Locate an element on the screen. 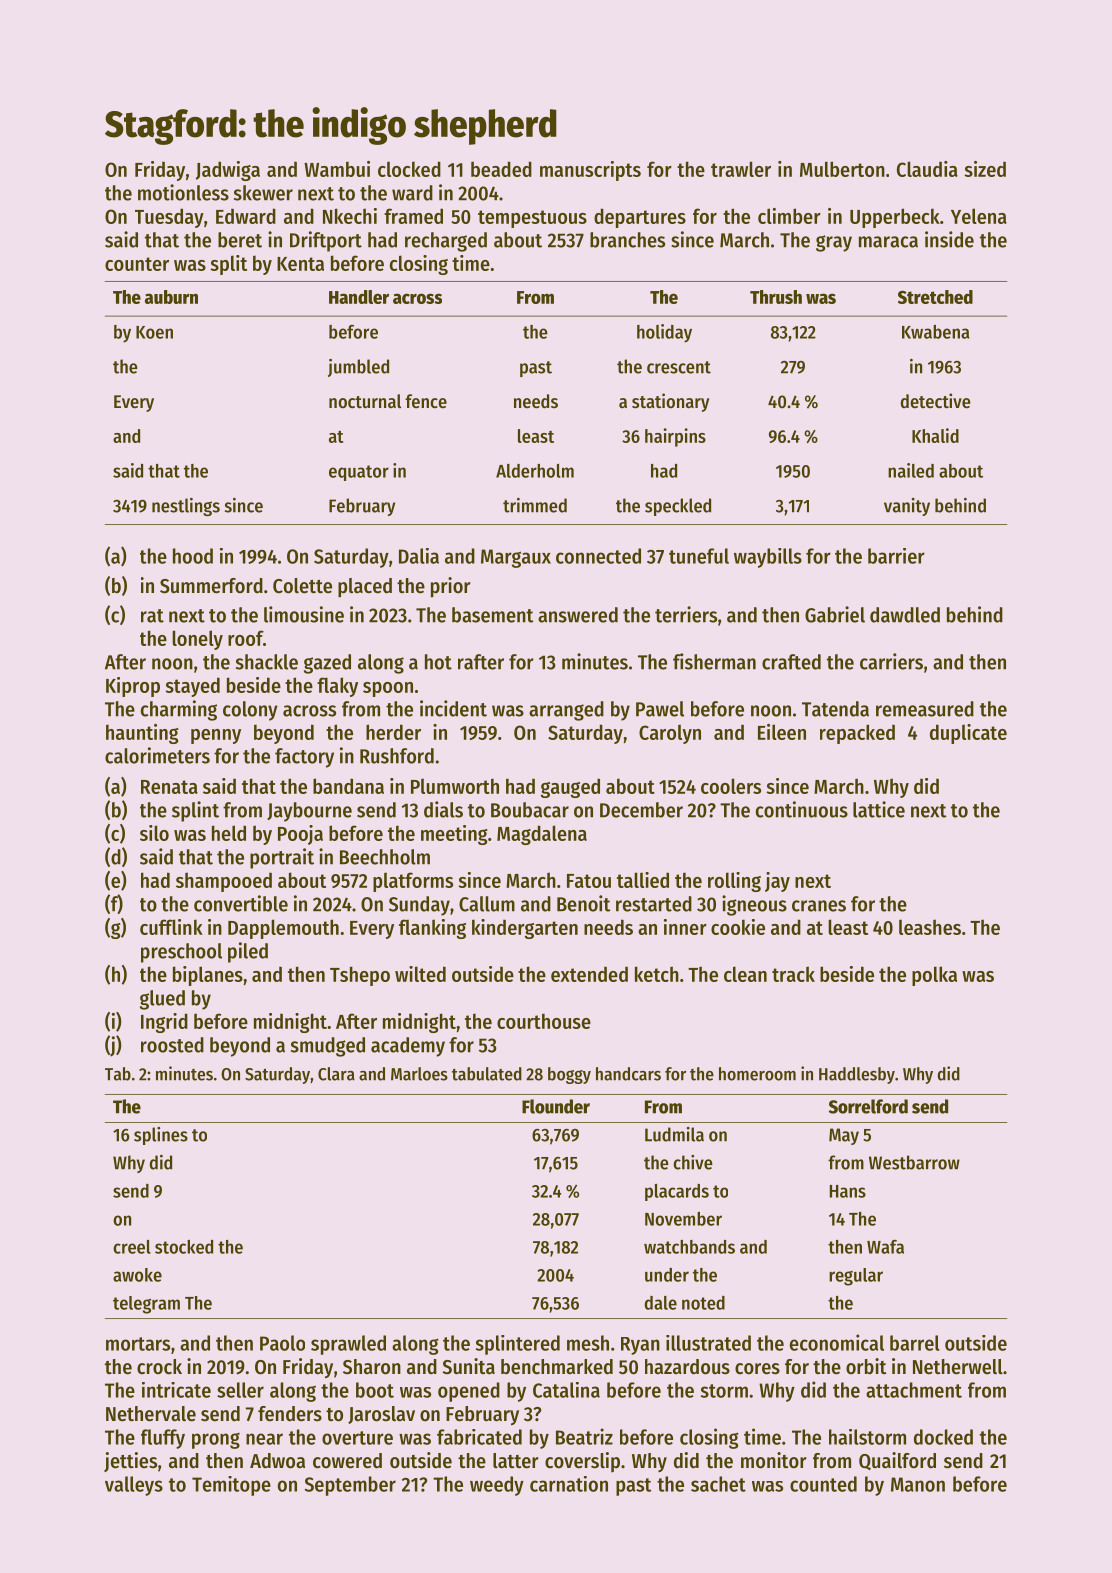 Image resolution: width=1112 pixels, height=1573 pixels. Netherwell is located at coordinates (958, 1367).
